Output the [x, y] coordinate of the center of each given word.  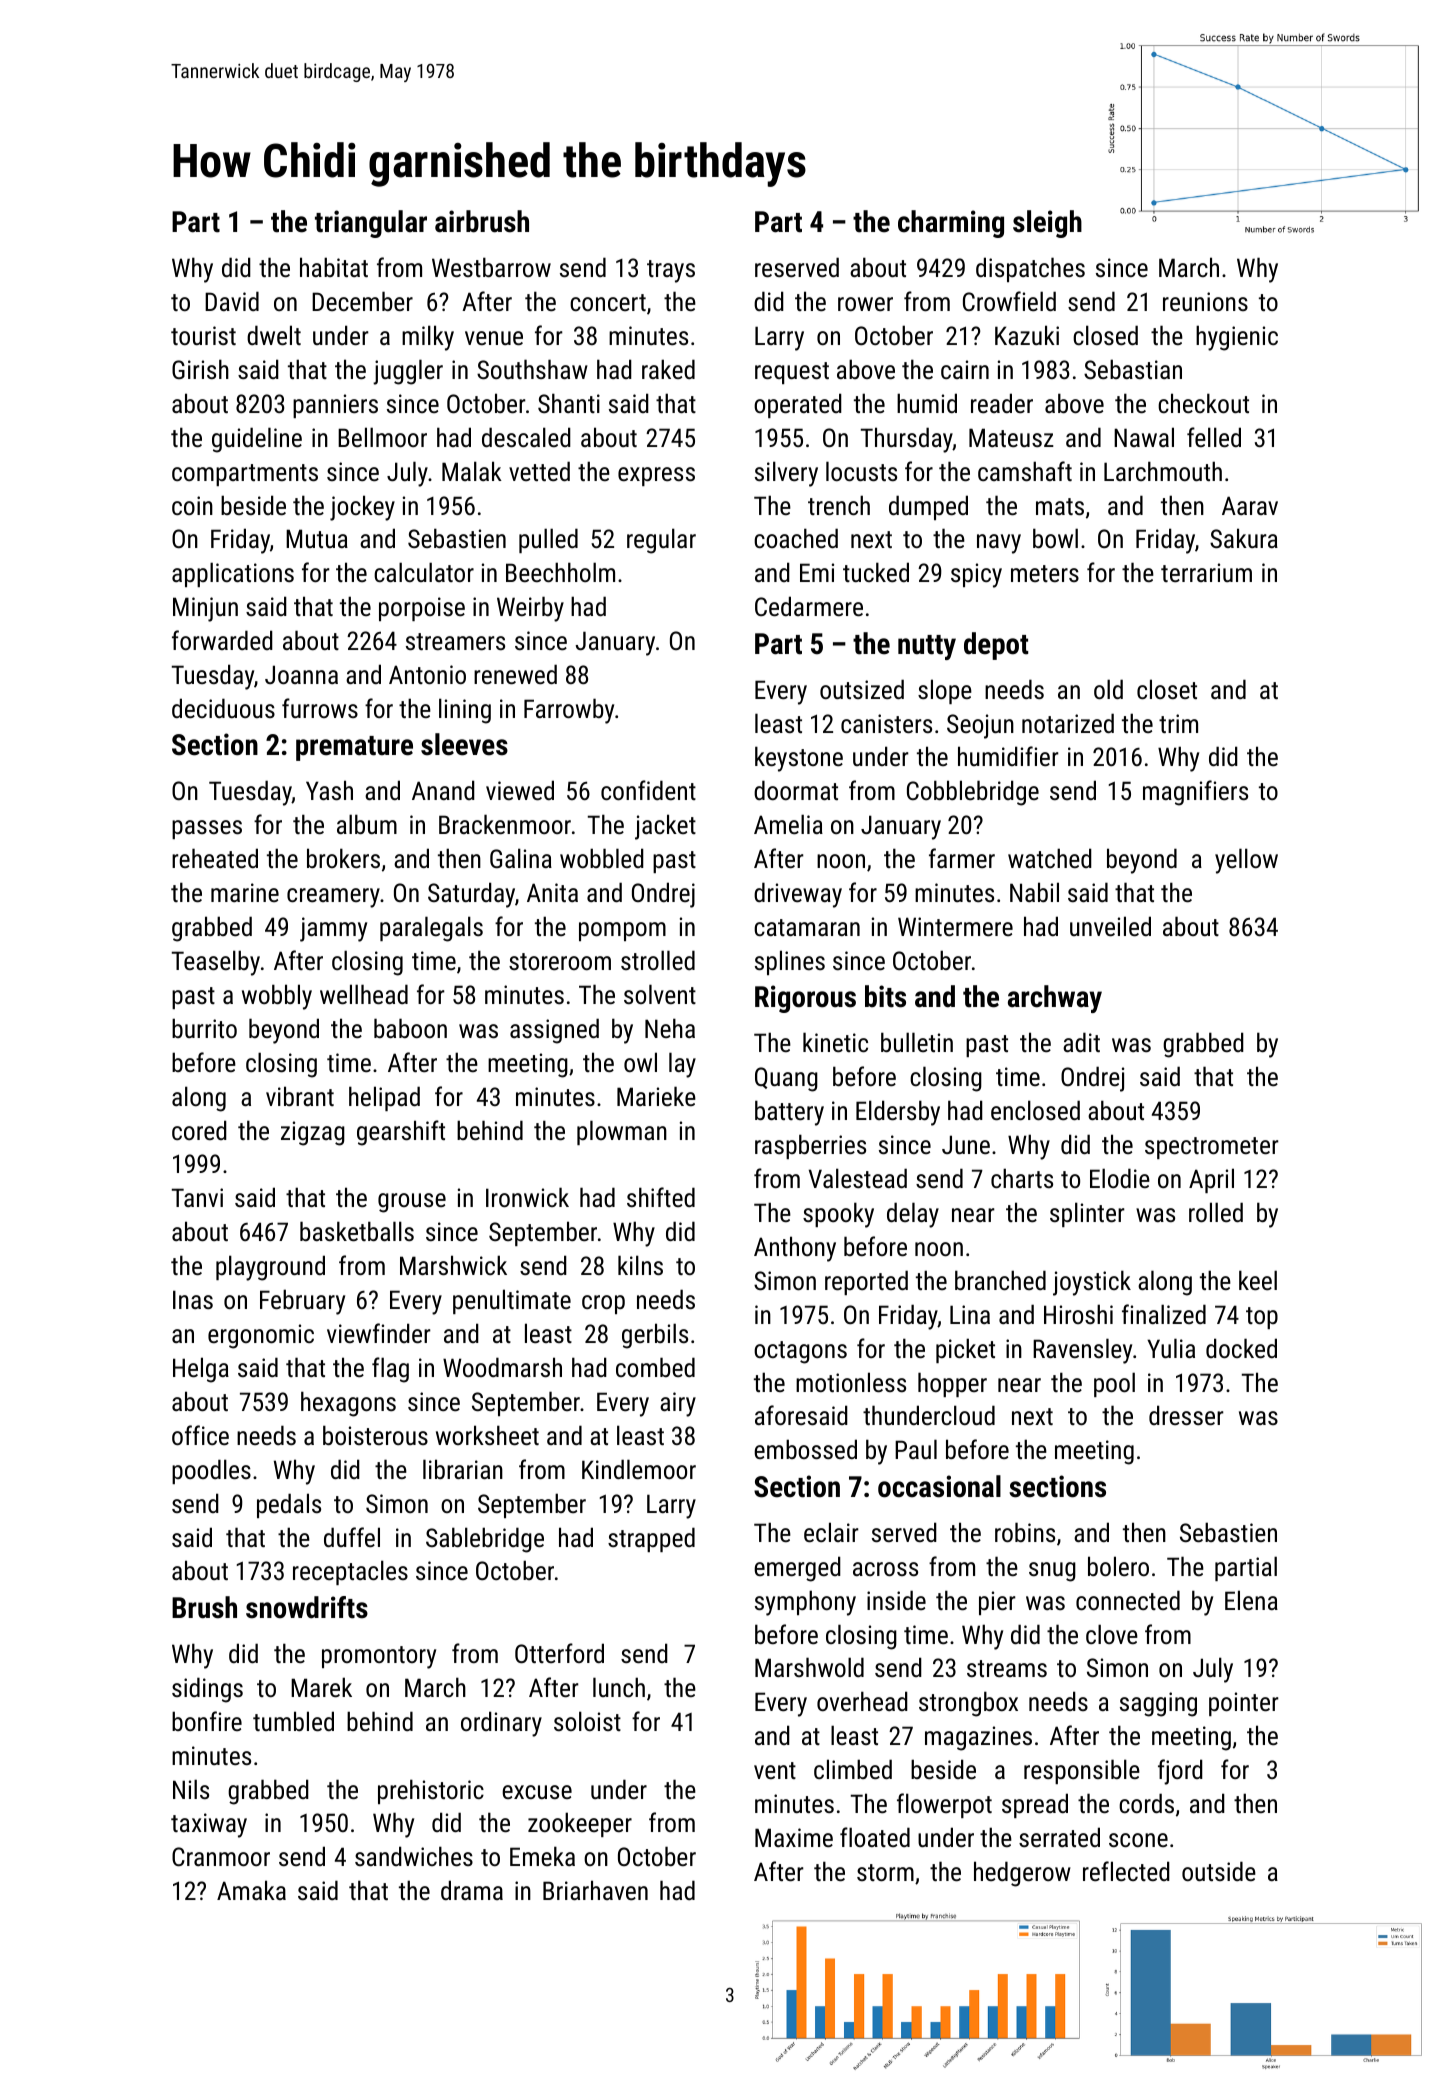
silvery [786, 474]
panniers [335, 406]
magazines [978, 1738]
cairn [965, 369]
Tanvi [197, 1197]
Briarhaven [595, 1890]
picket [965, 1350]
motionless [851, 1382]
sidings [207, 1690]
